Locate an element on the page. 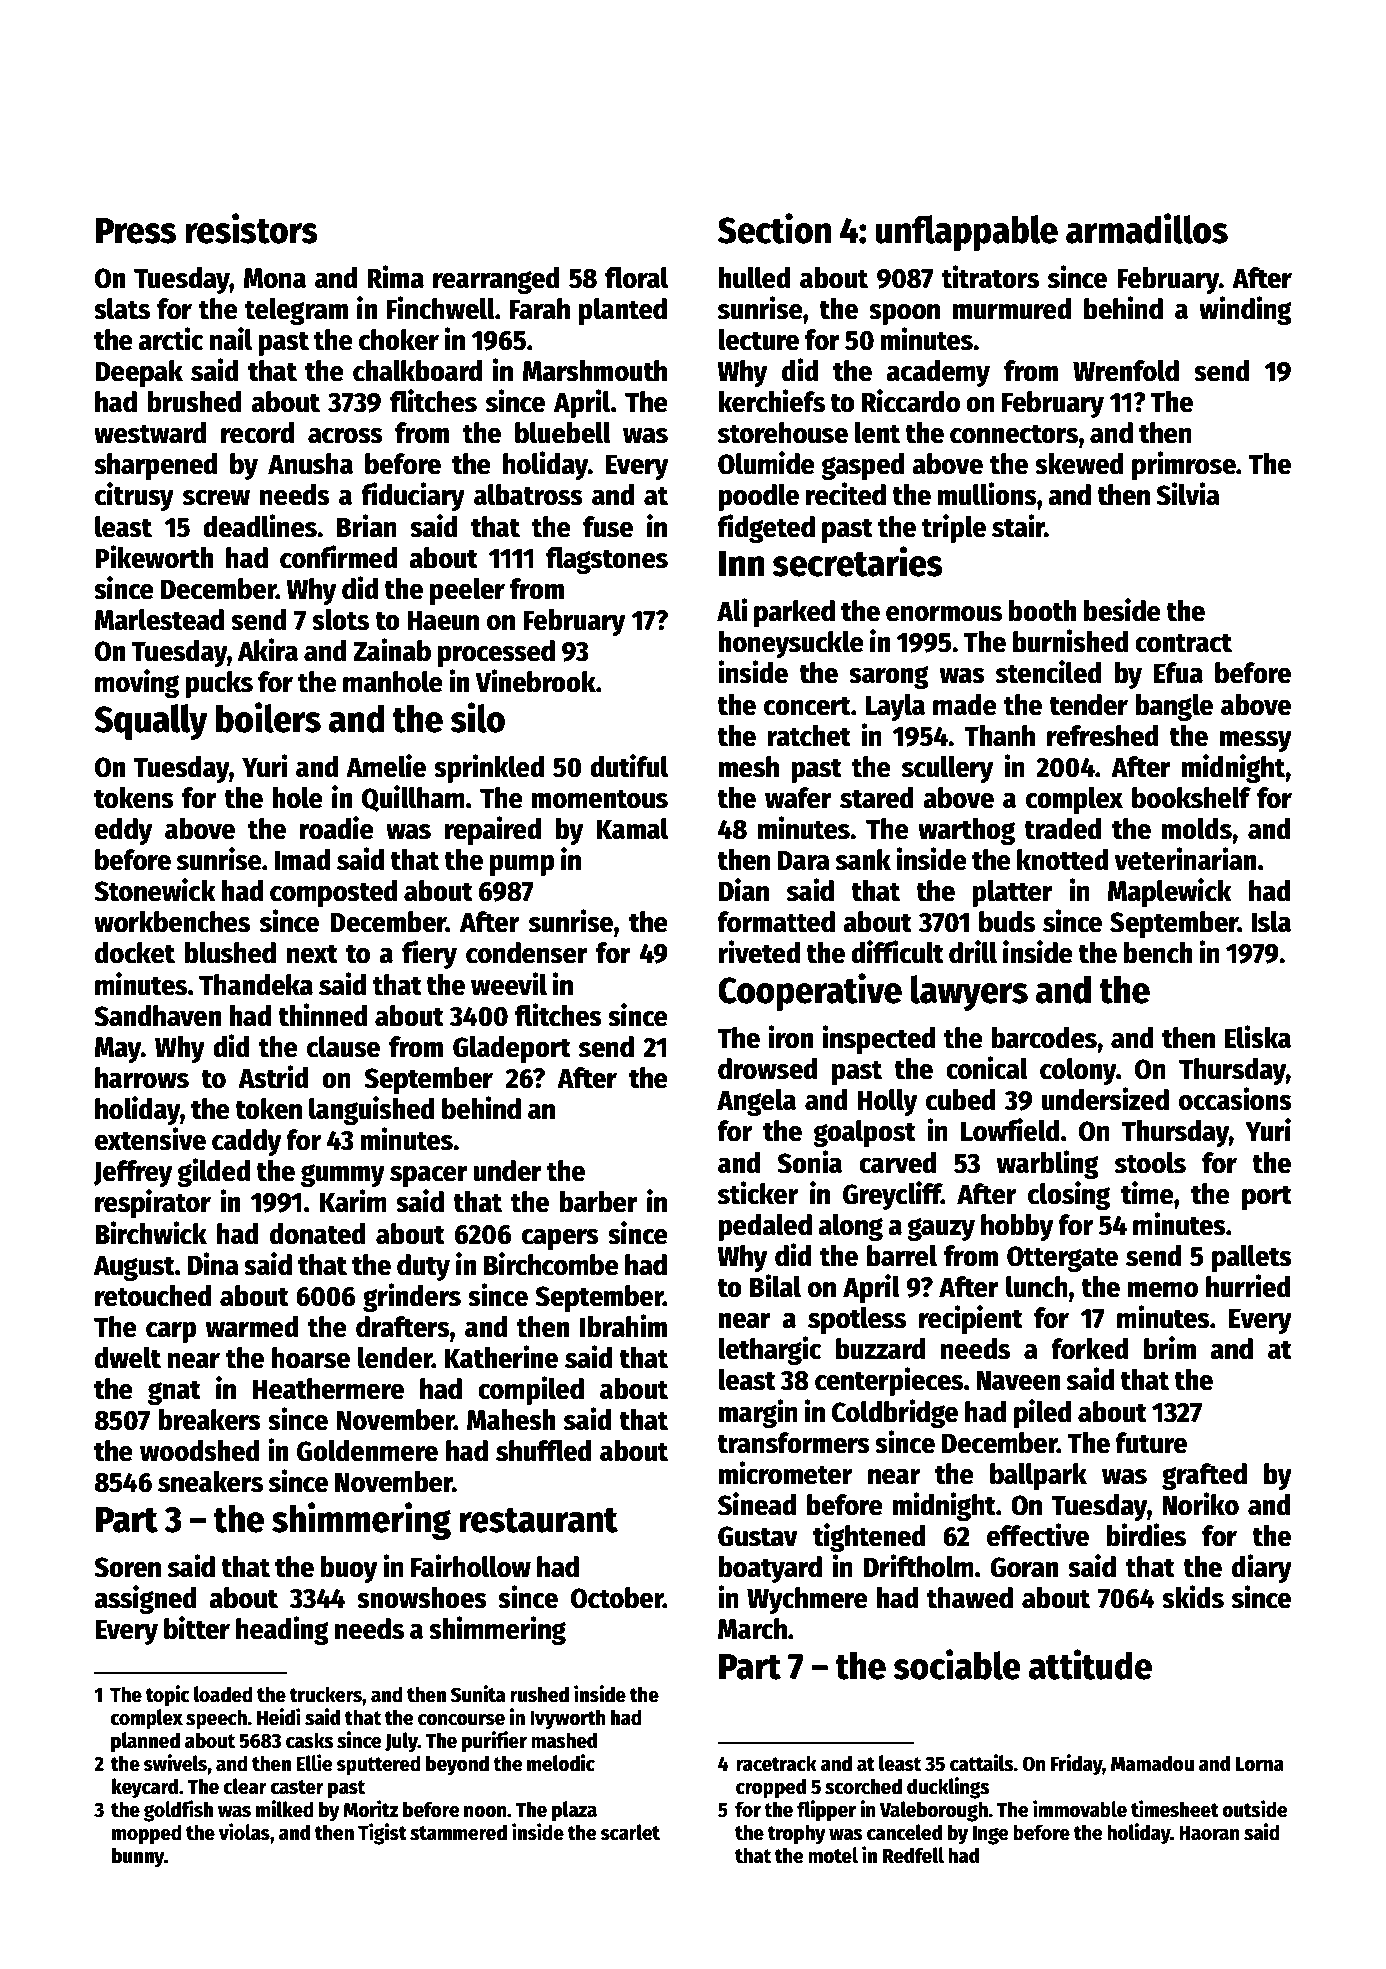  armadillos is located at coordinates (1147, 228).
